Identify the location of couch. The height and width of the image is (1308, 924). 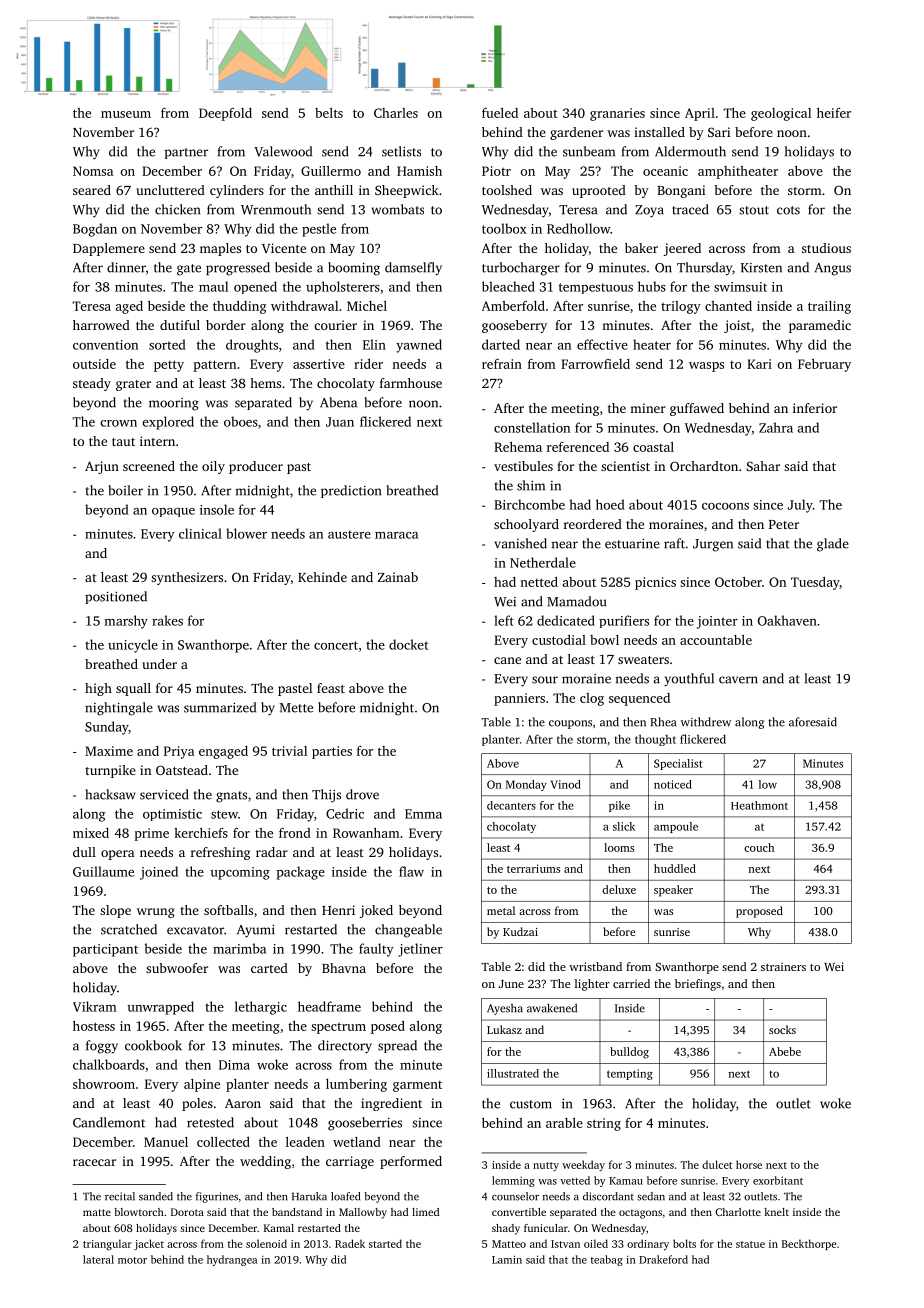
(759, 847).
